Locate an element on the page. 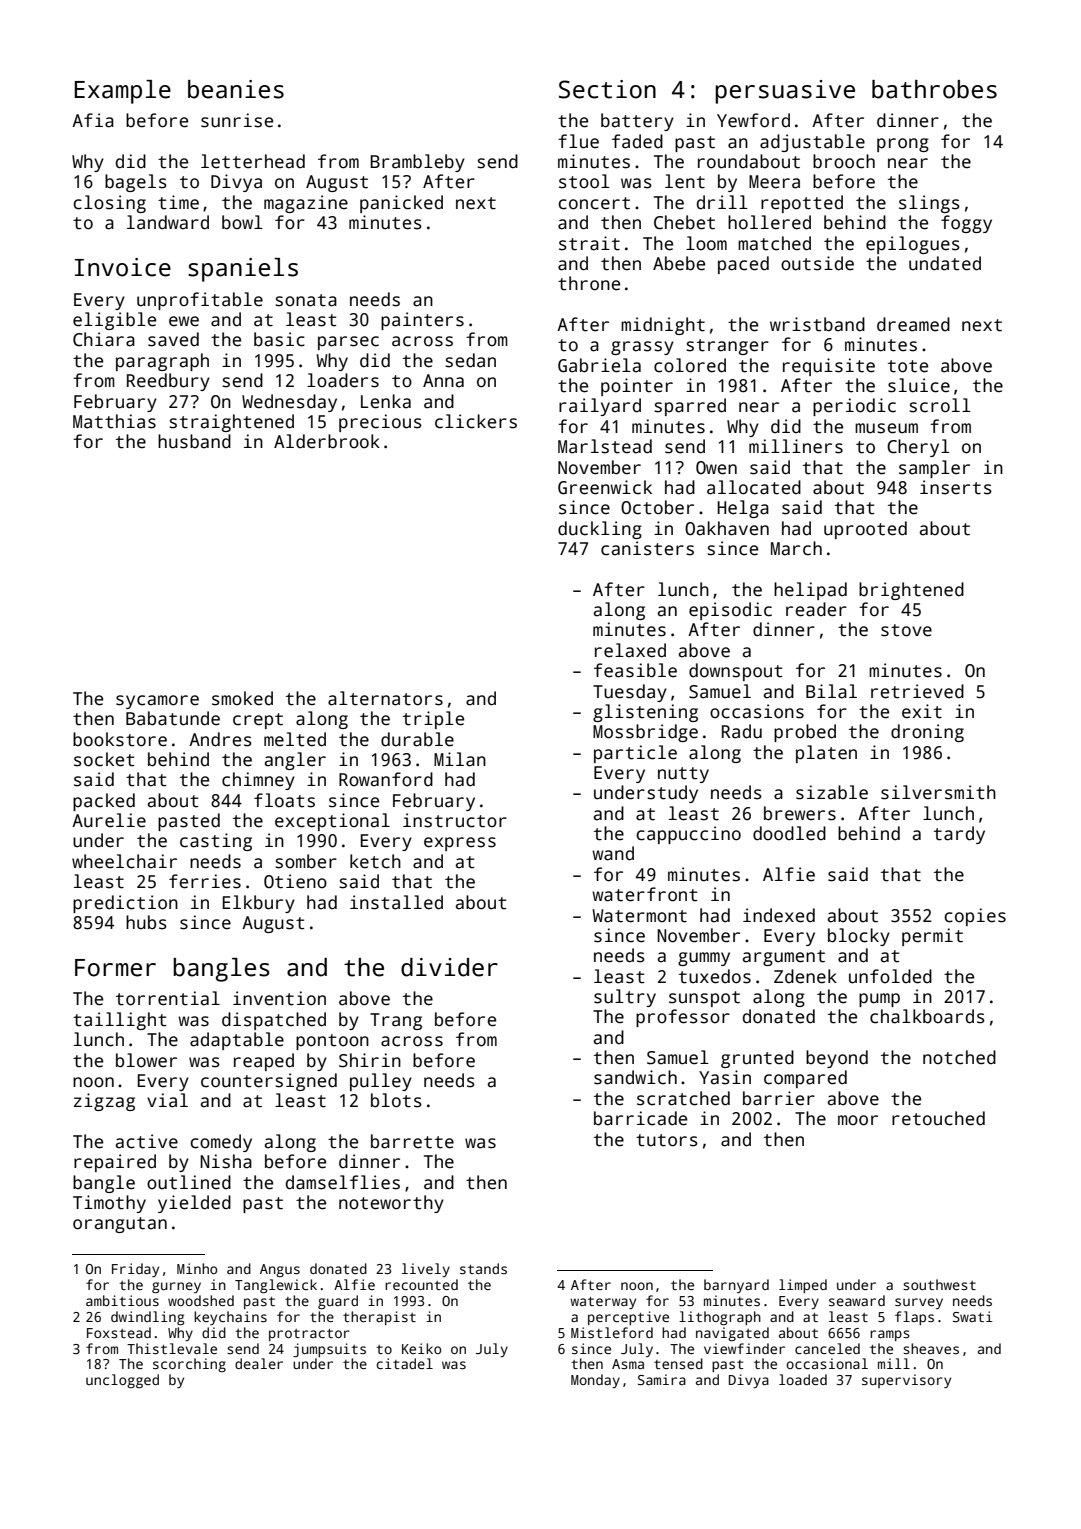  sycamore is located at coordinates (157, 702).
